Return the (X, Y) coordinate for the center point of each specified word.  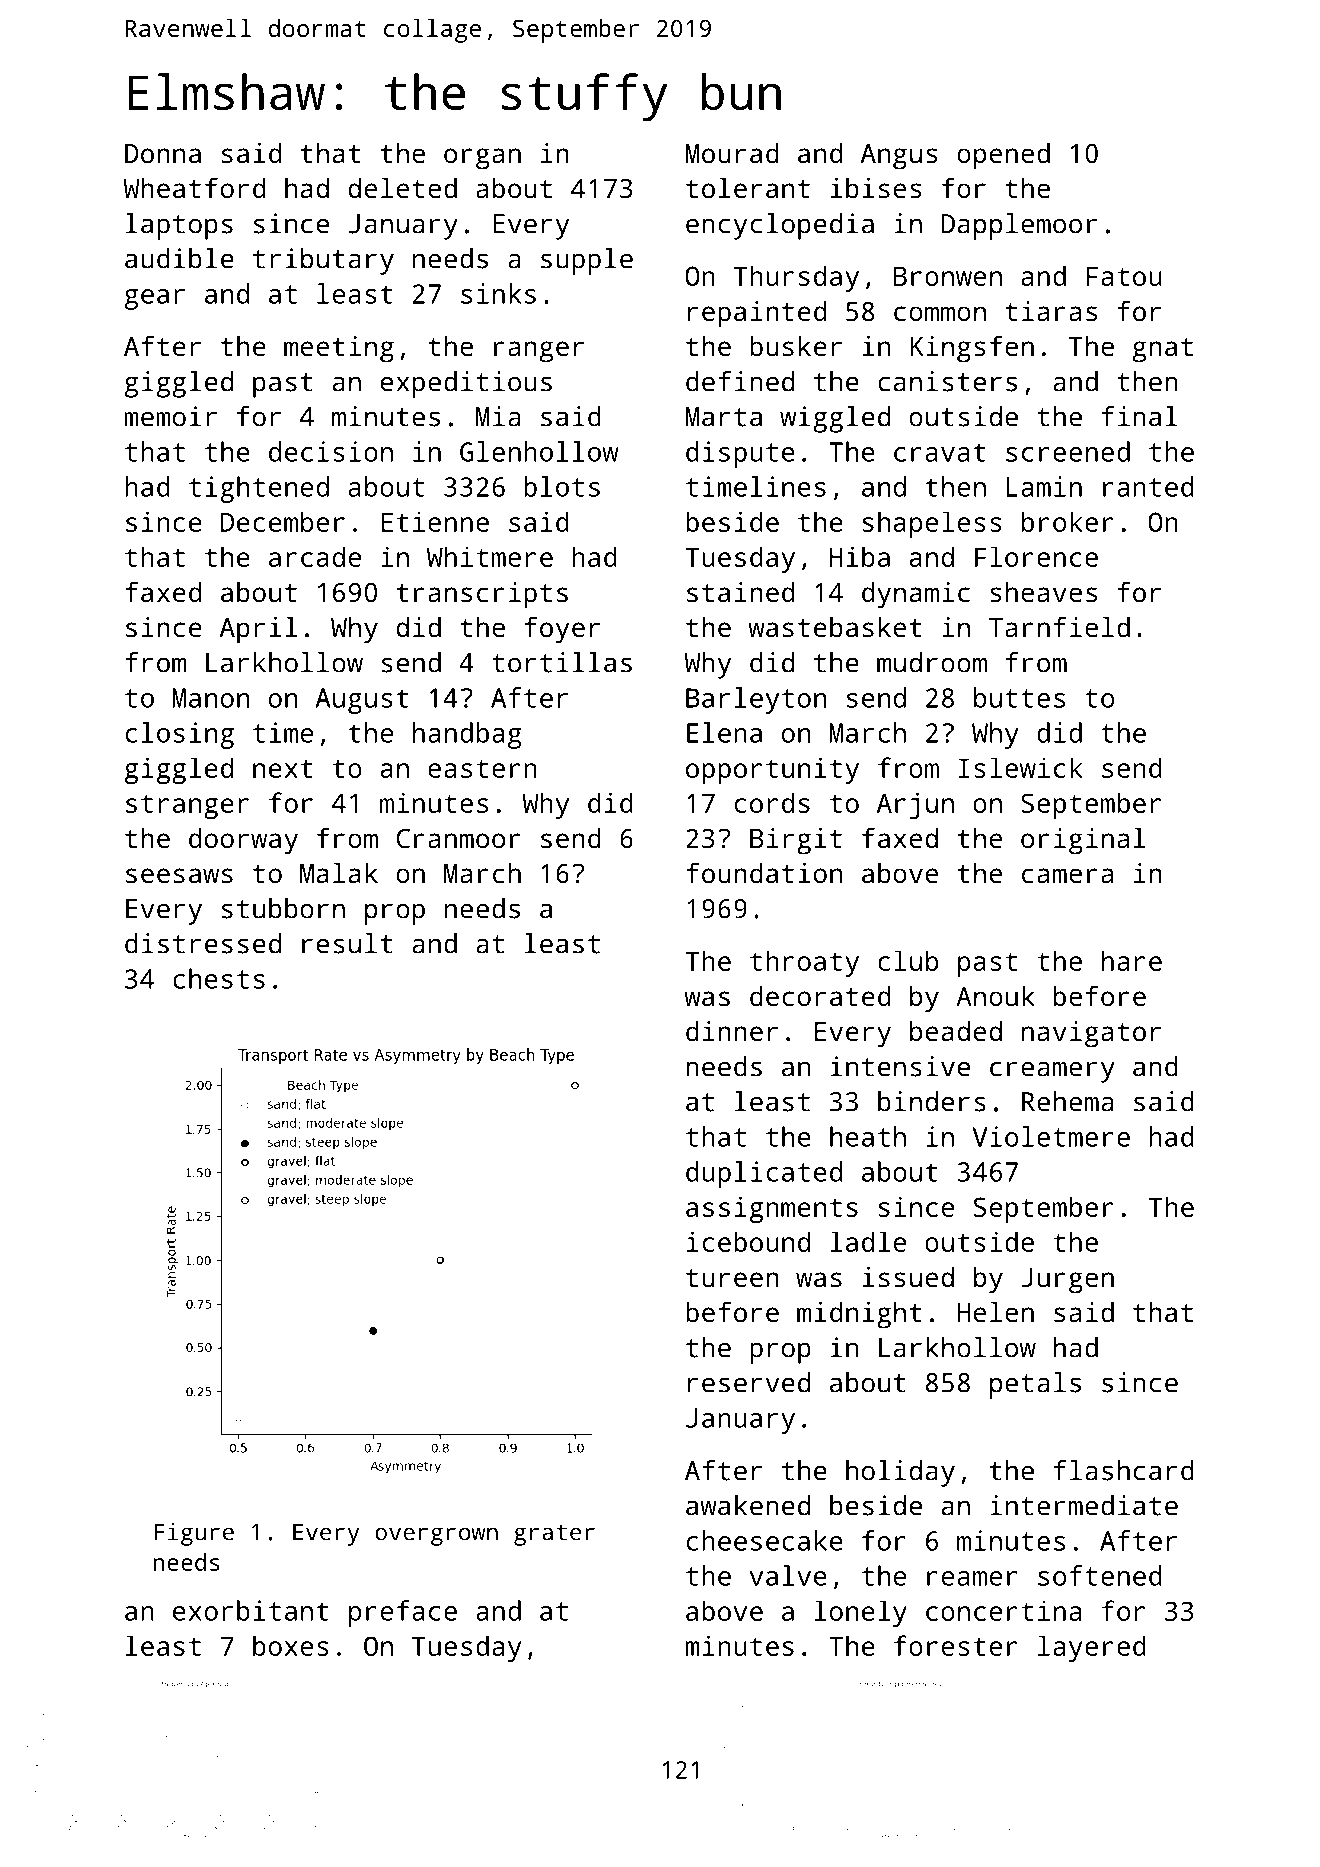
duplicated (764, 1174)
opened (1003, 156)
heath (868, 1136)
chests (219, 978)
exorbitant (251, 1610)
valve (788, 1575)
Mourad (732, 153)
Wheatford (194, 187)
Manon (210, 698)
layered (1092, 1648)
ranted (1148, 486)
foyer (562, 630)
